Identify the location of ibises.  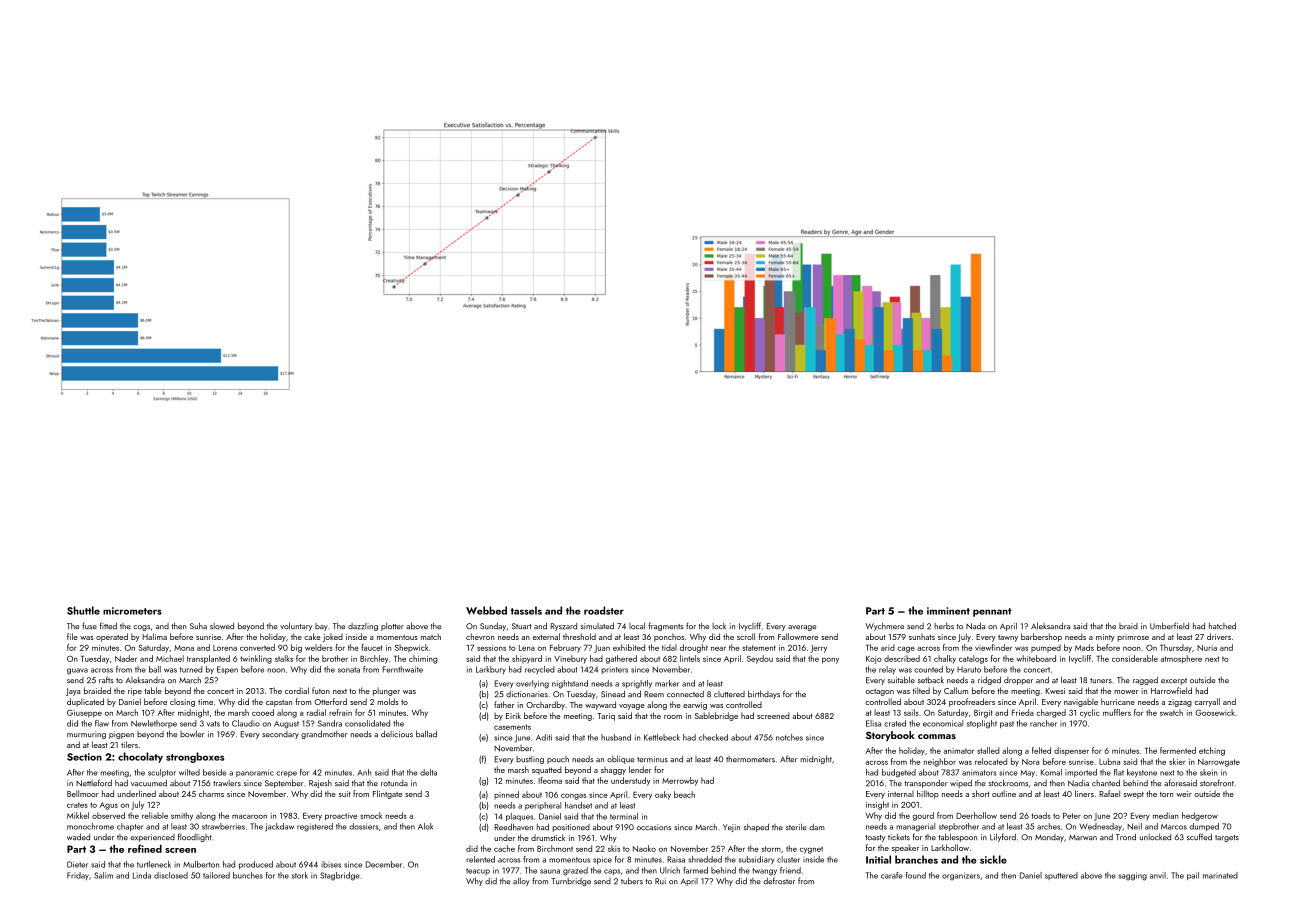
(331, 864).
